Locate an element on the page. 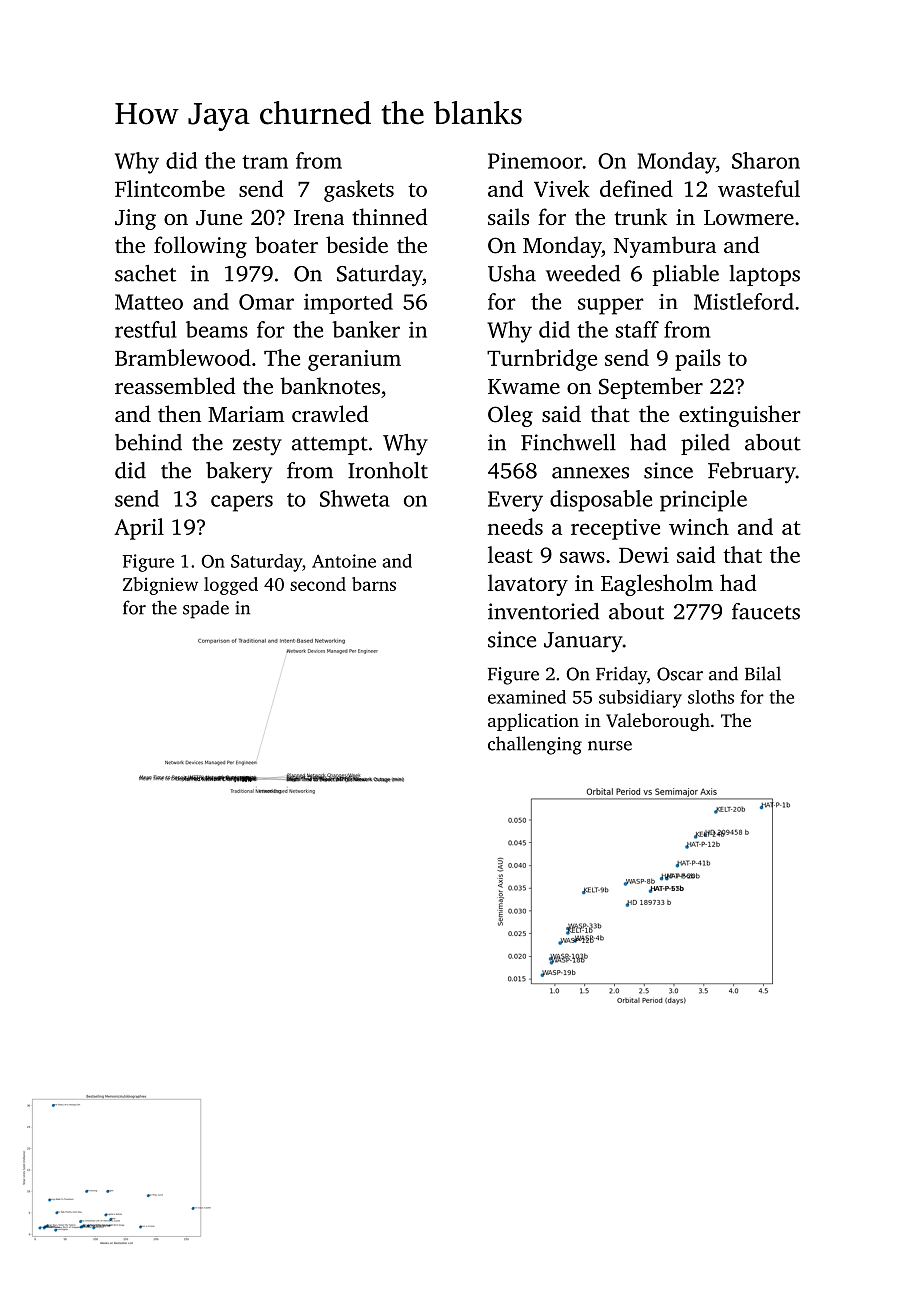  spade is located at coordinates (206, 609).
